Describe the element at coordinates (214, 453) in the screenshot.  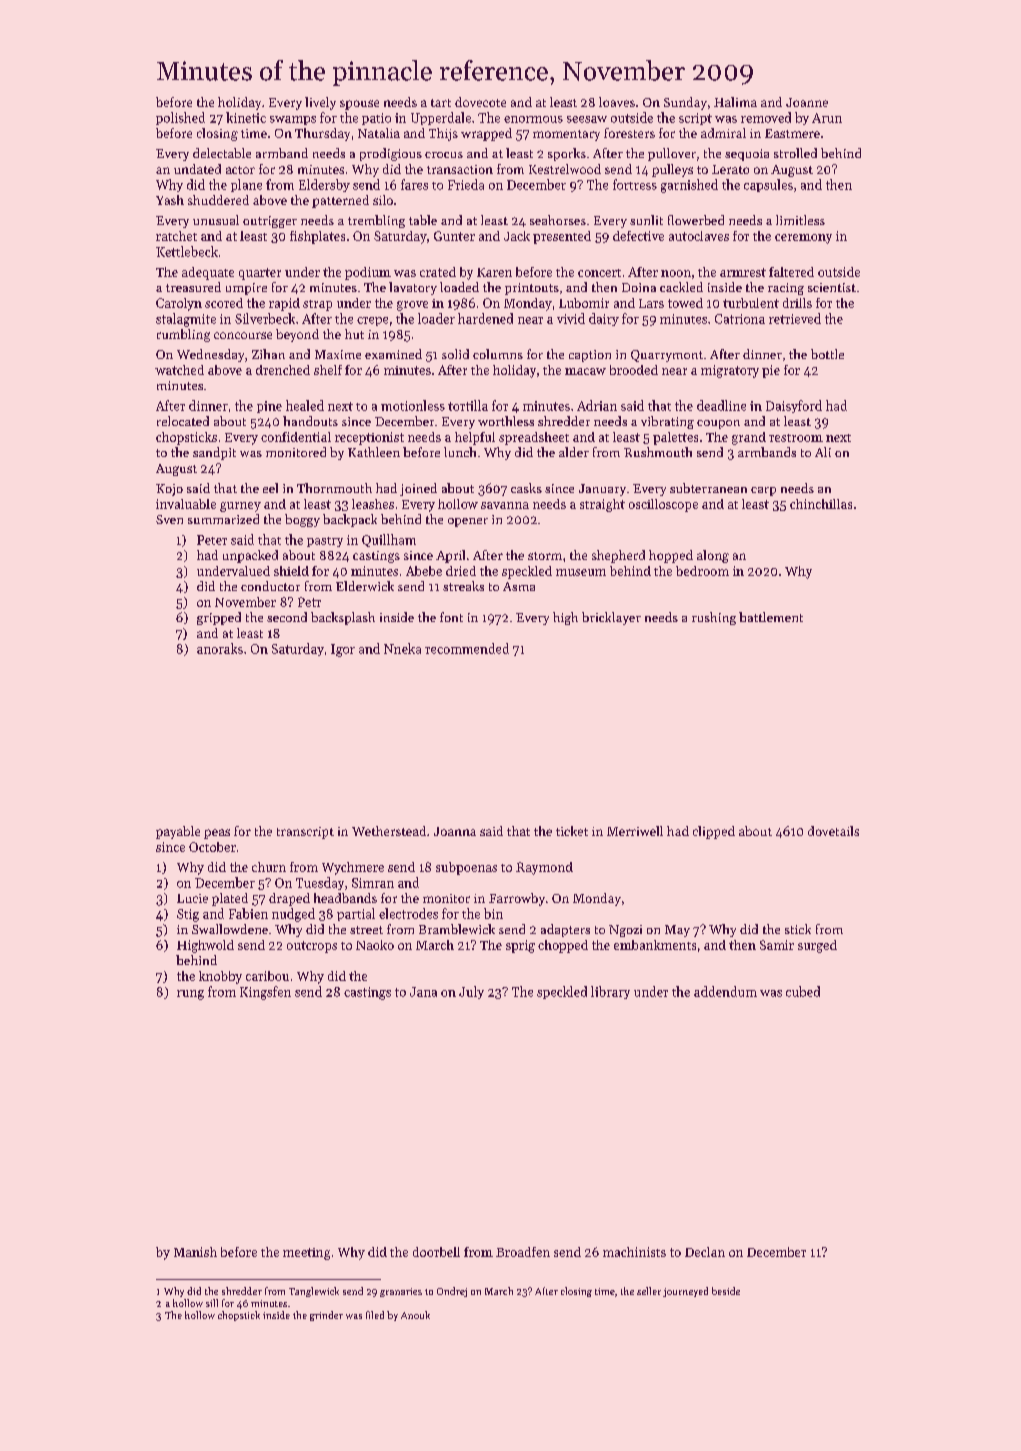
I see `sandpit` at that location.
